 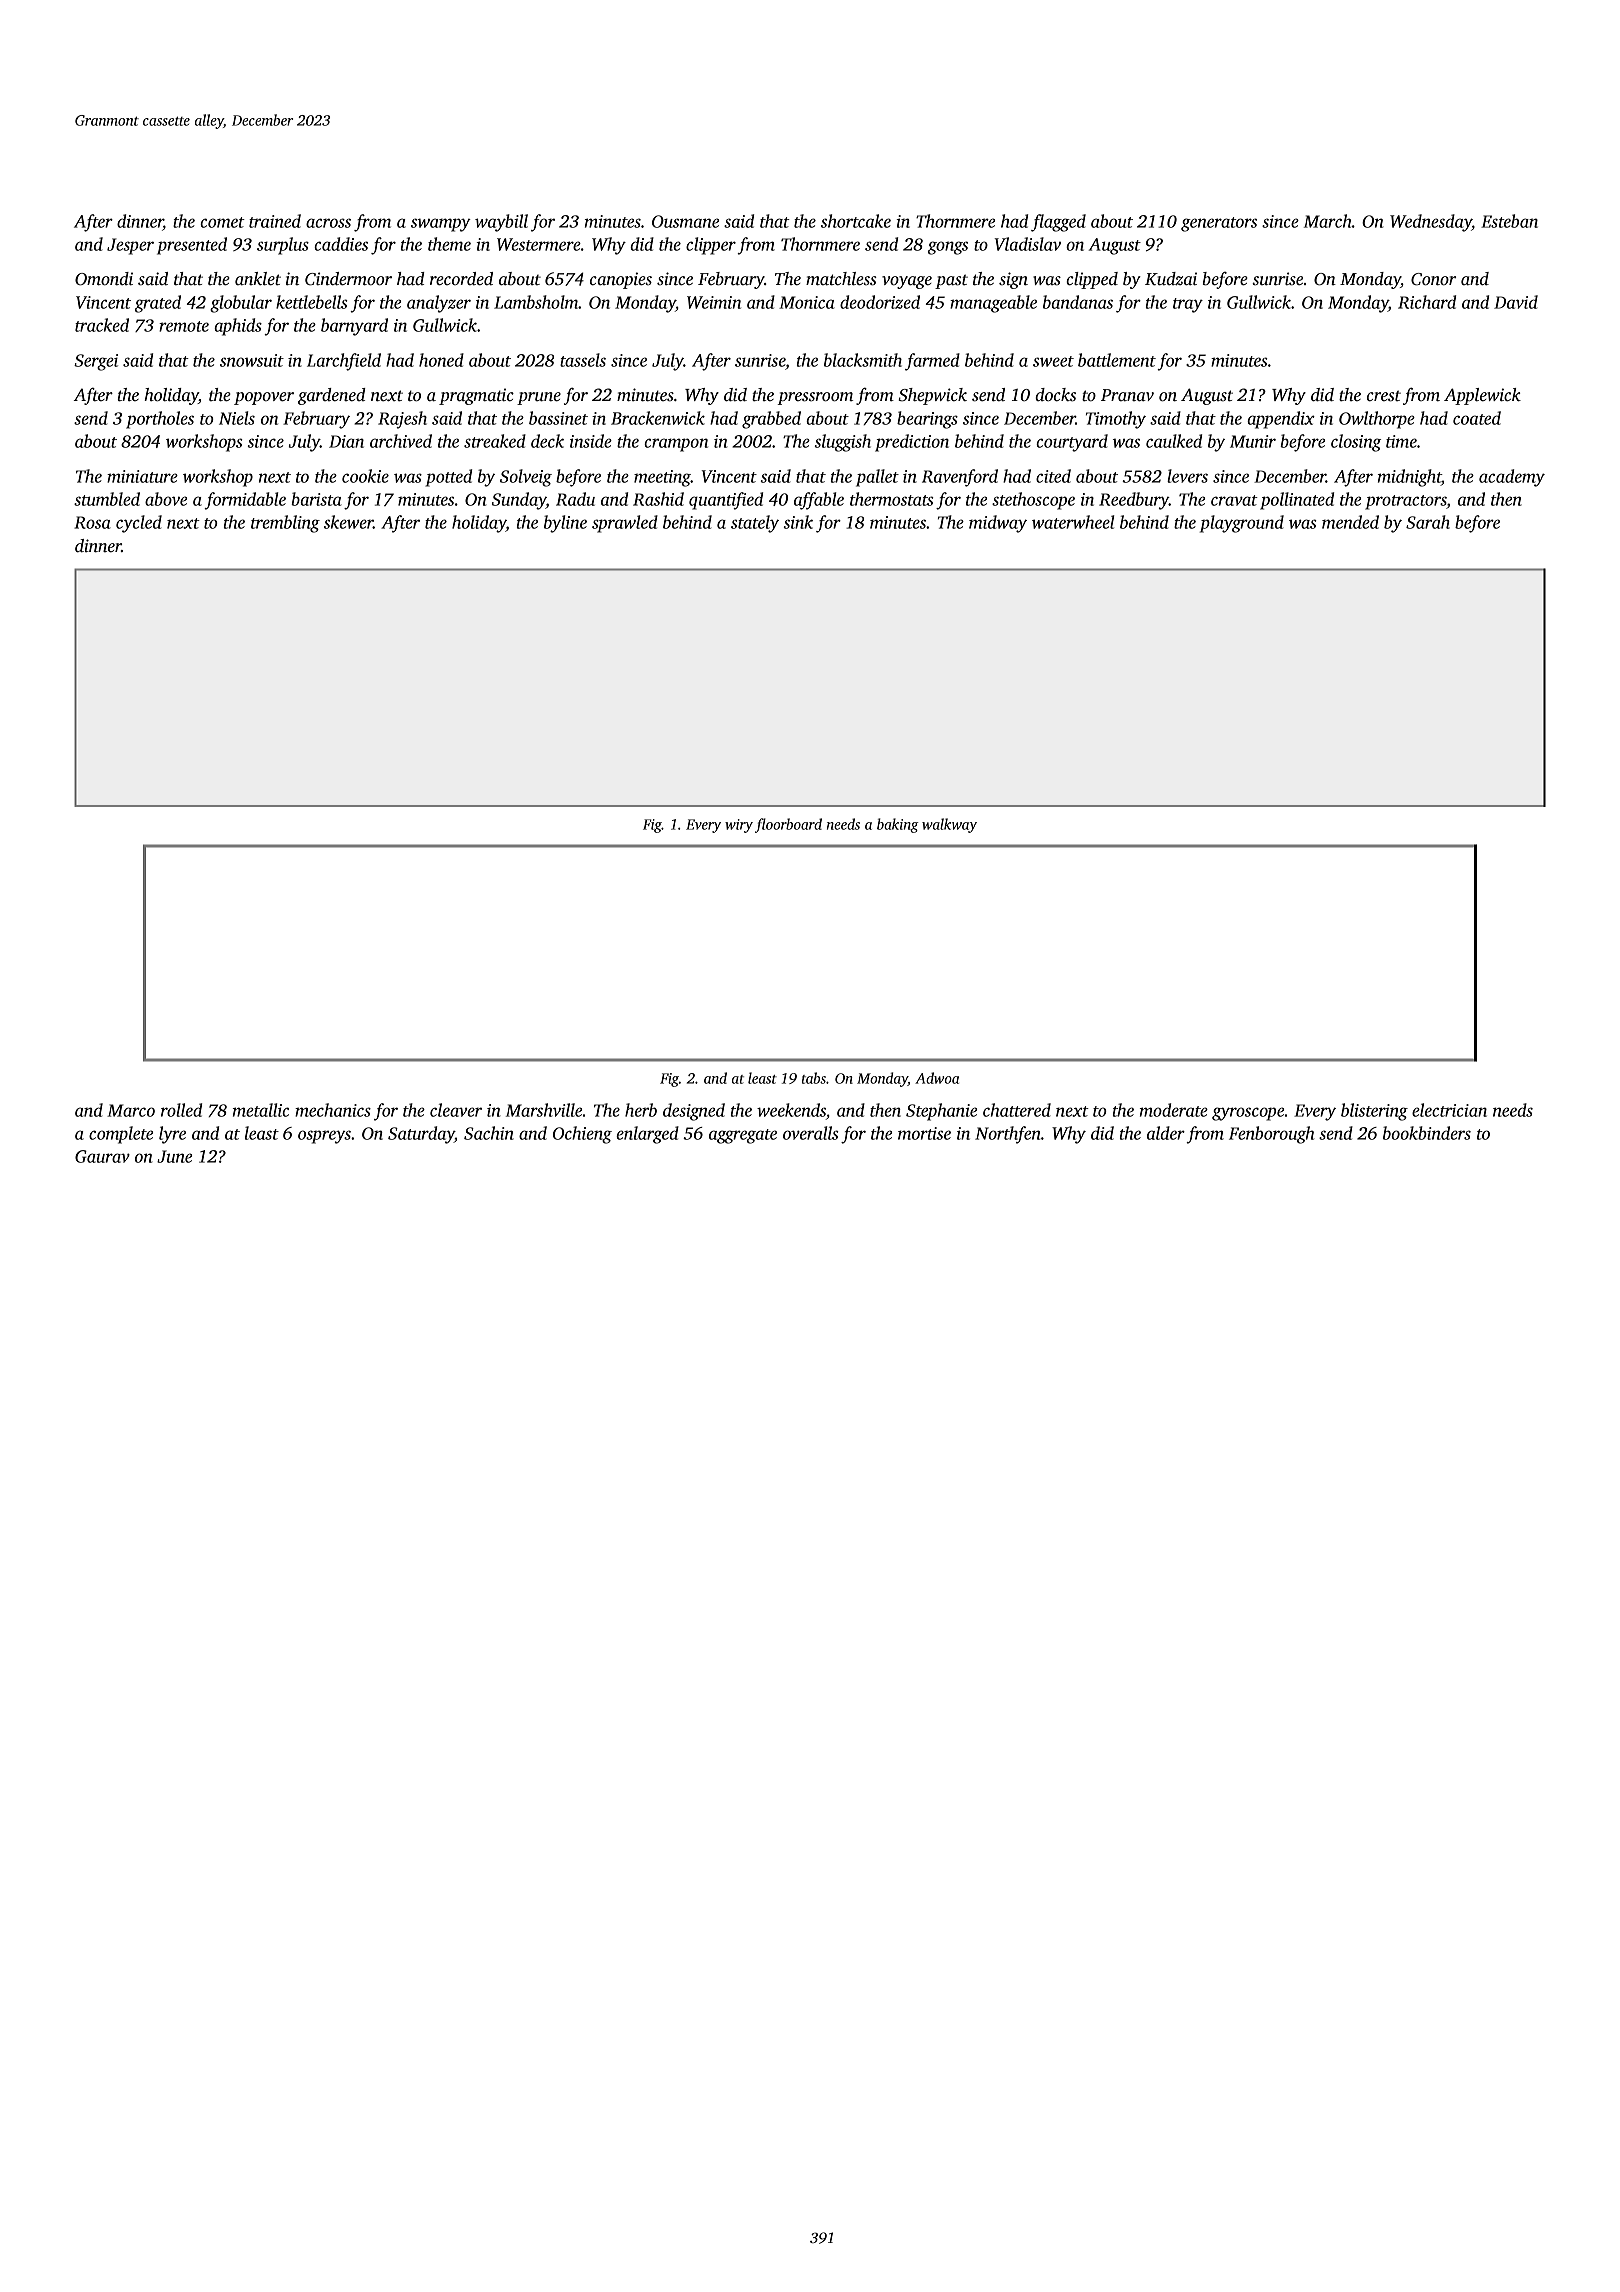 I want to click on flagged, so click(x=1058, y=223).
